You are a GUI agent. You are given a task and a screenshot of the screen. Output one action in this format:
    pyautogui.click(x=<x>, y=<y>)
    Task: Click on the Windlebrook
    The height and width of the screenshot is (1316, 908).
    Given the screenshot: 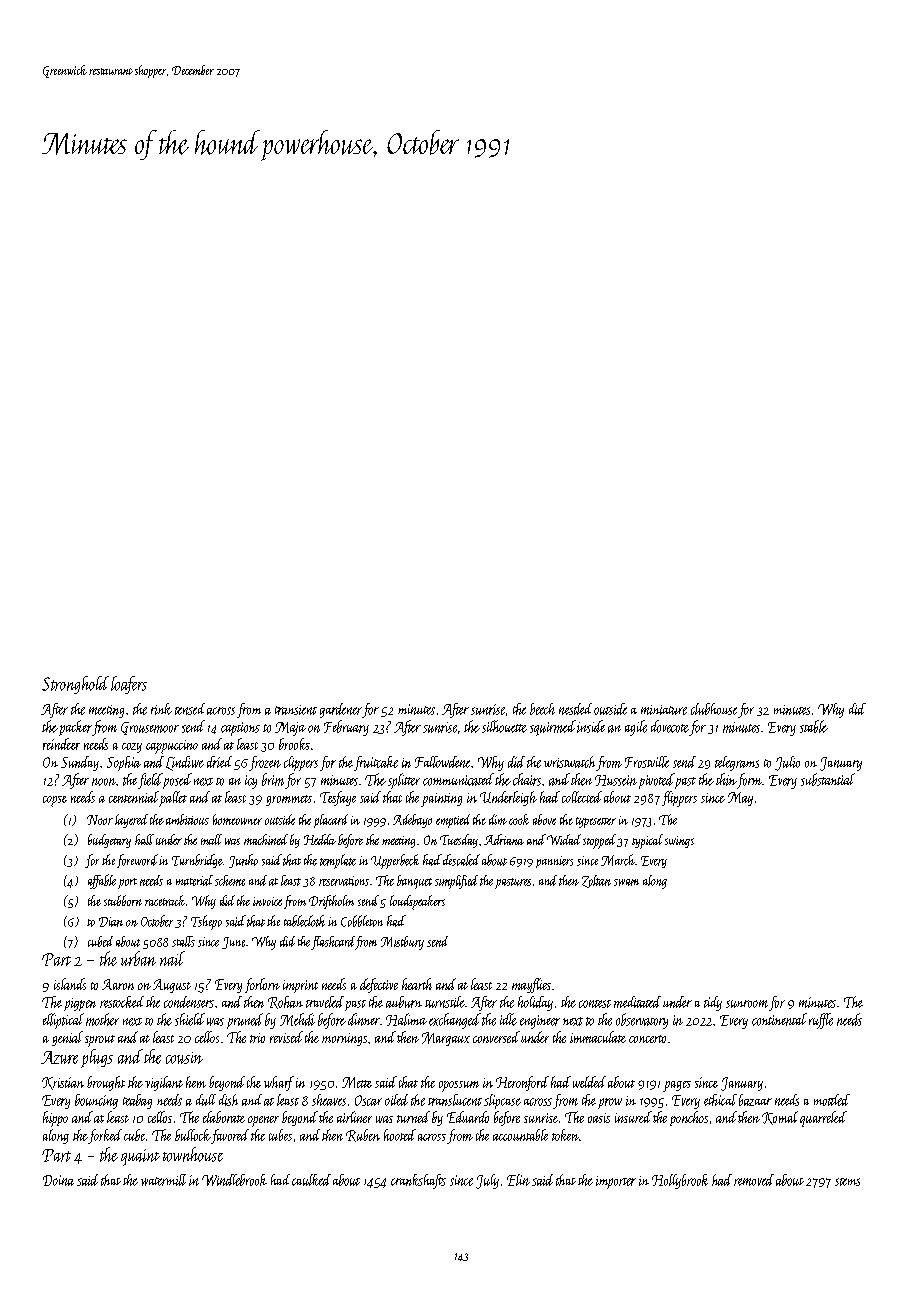 What is the action you would take?
    pyautogui.click(x=234, y=1180)
